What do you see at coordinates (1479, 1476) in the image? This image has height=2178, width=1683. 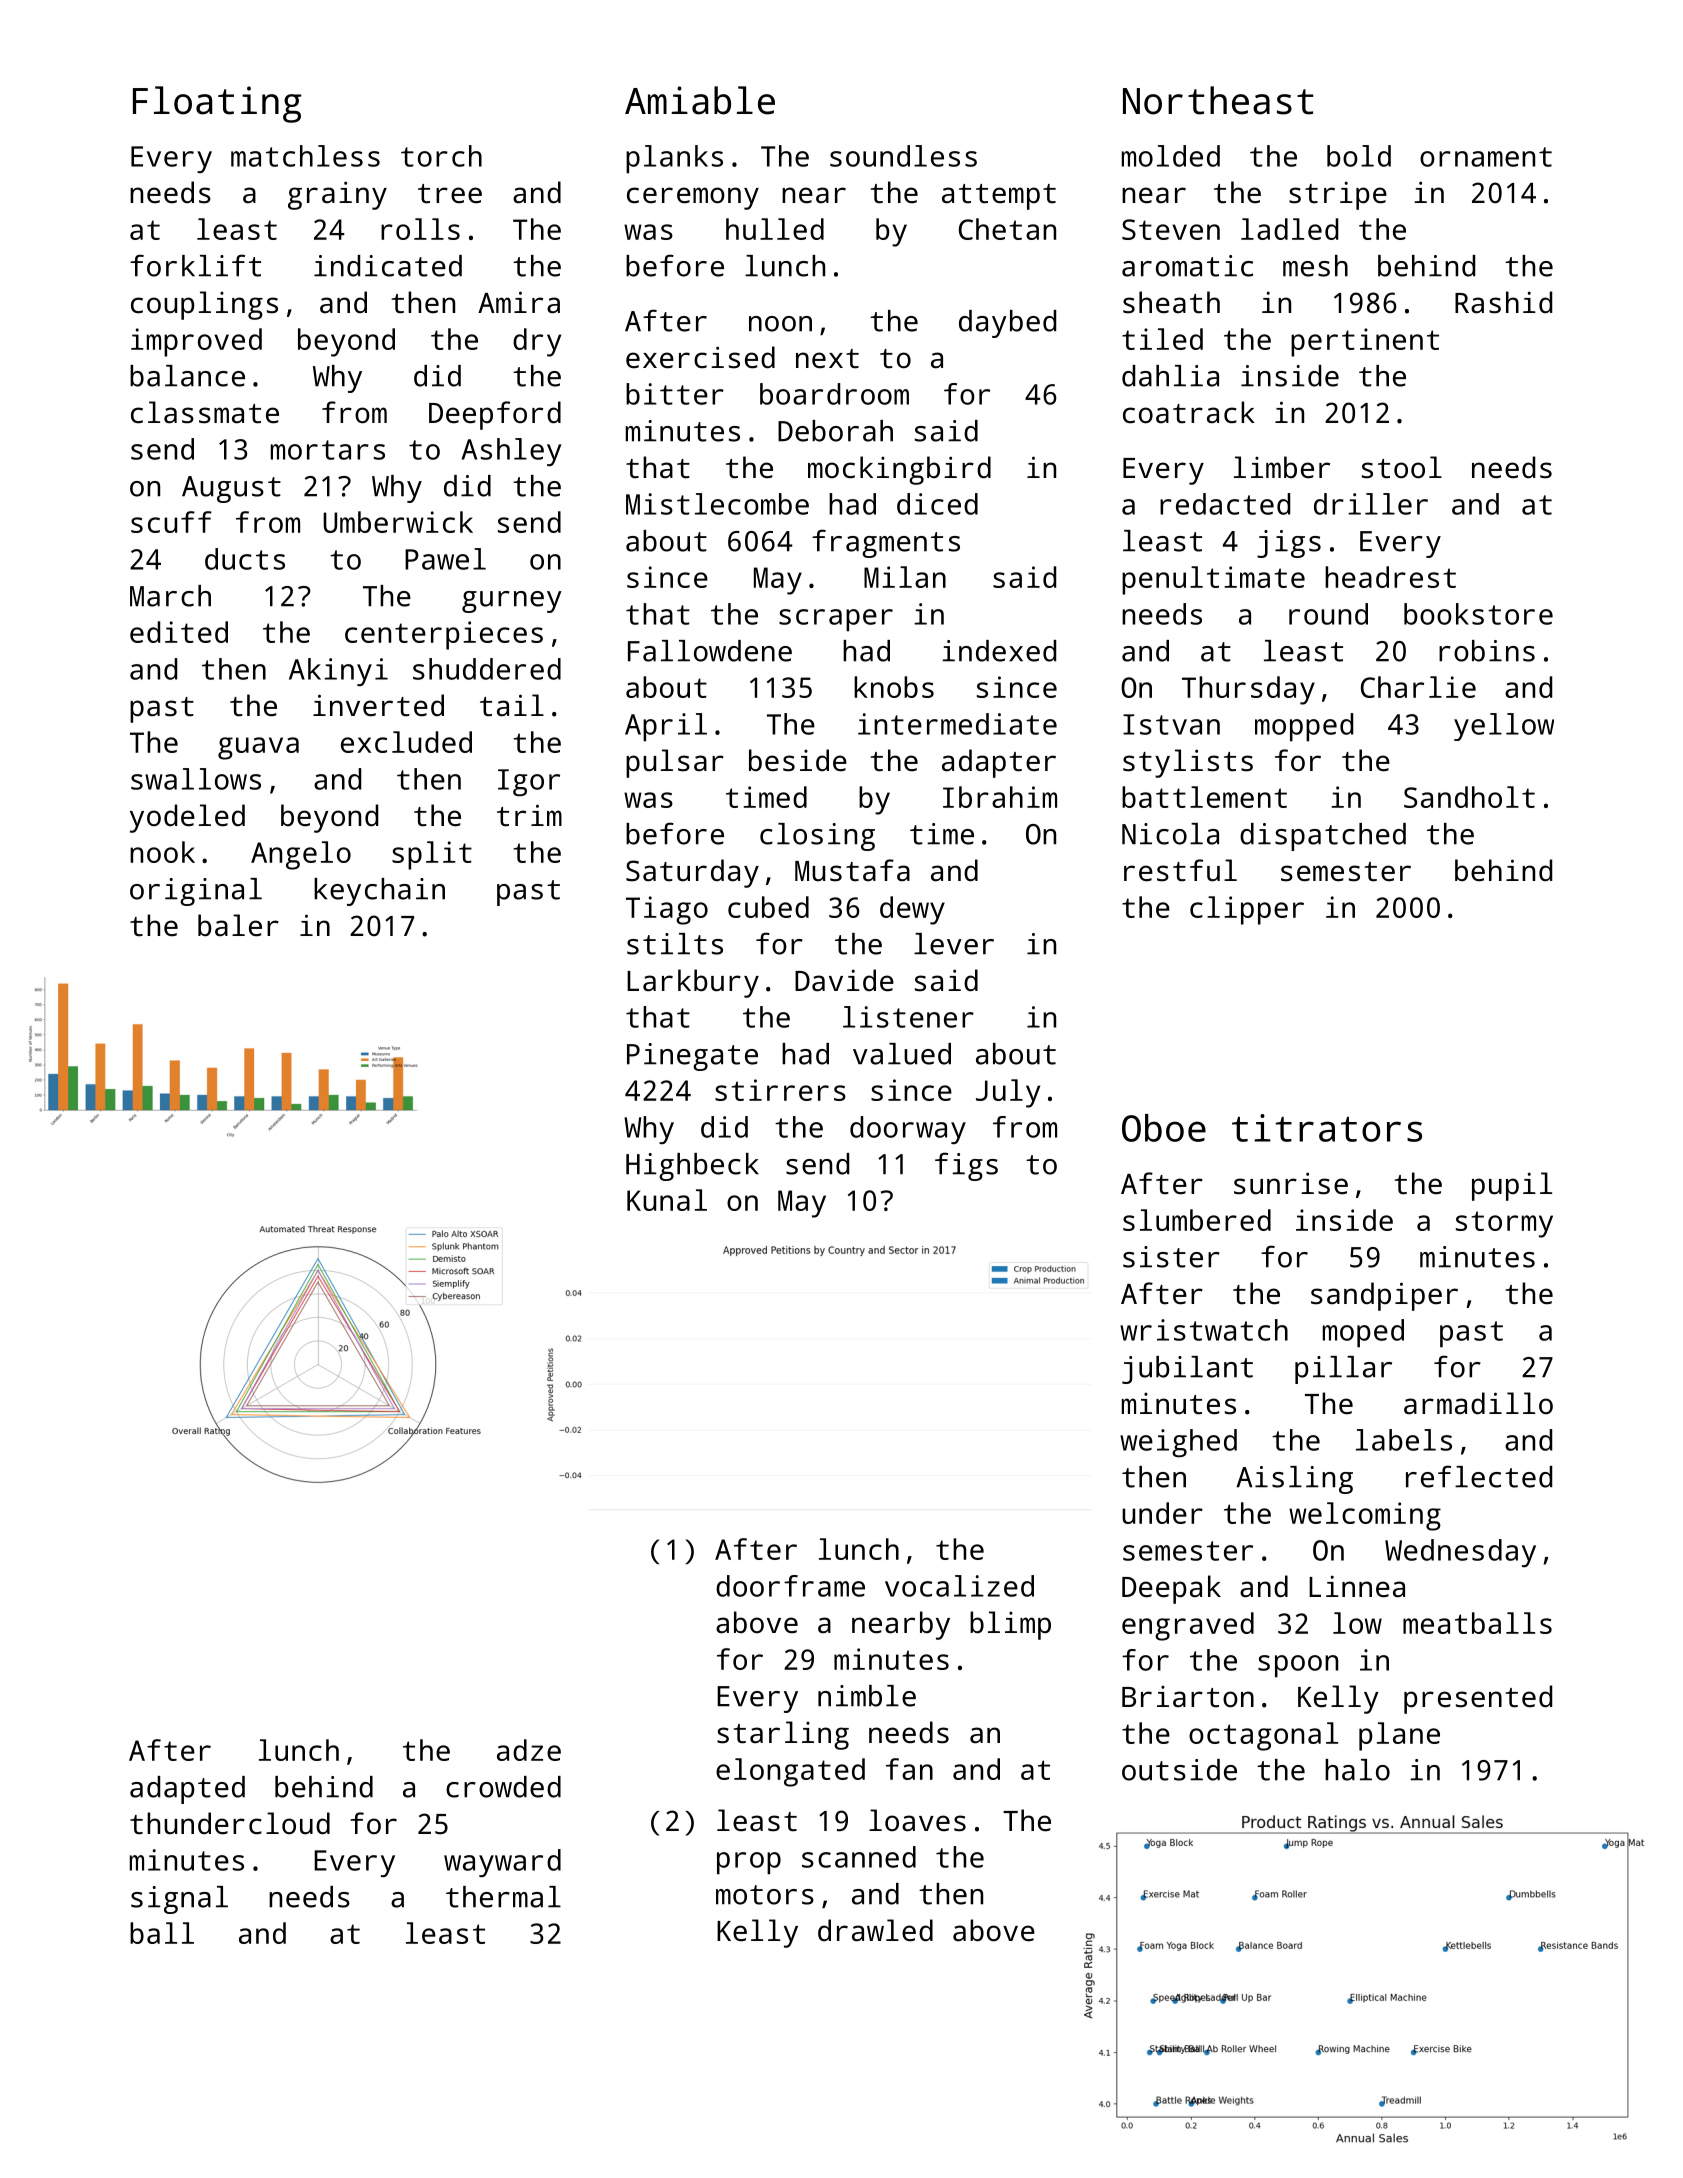 I see `reflected` at bounding box center [1479, 1476].
